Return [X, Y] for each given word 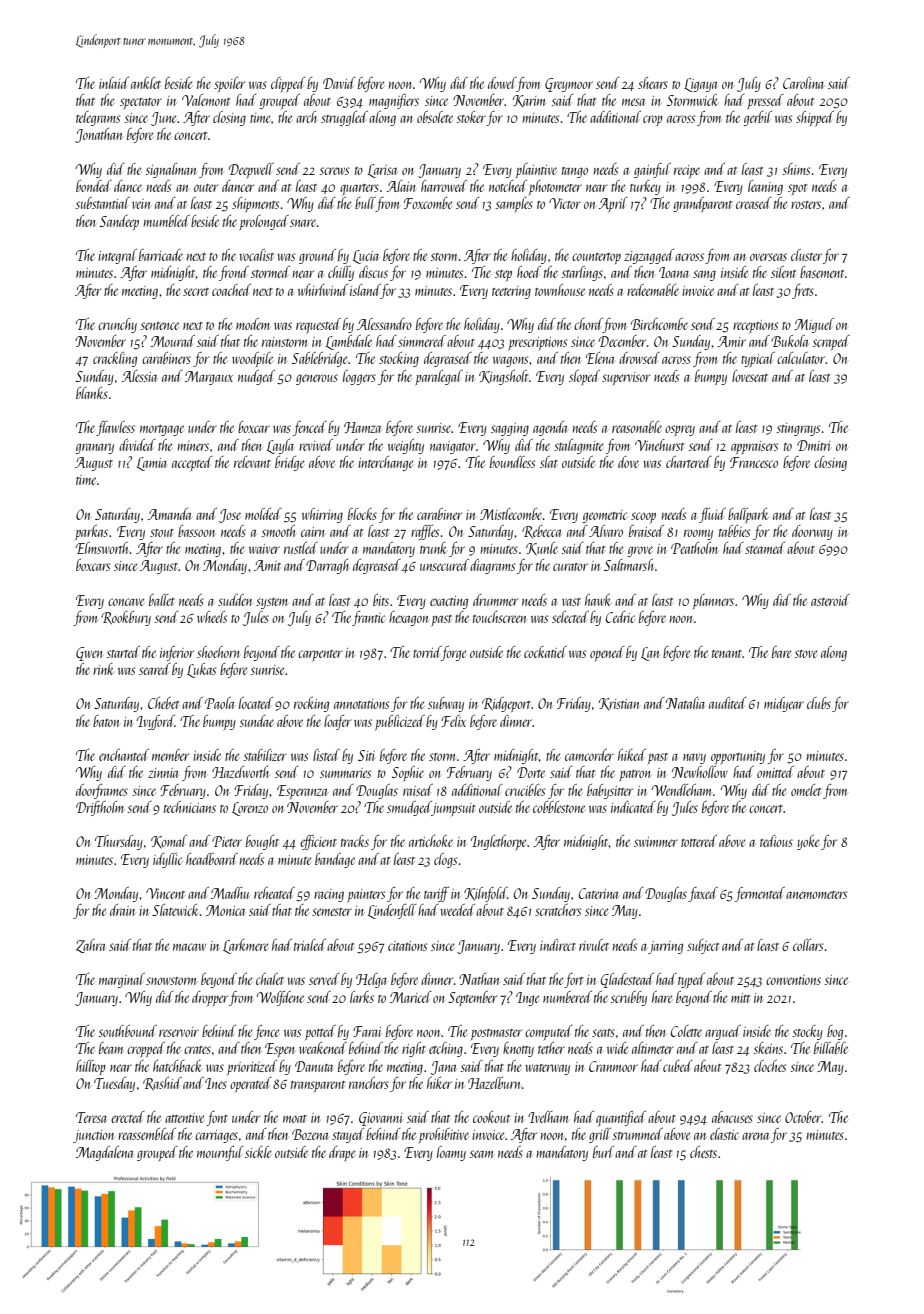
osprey [680, 430]
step [503, 275]
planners [713, 601]
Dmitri [813, 445]
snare [303, 223]
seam [481, 1154]
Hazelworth [240, 772]
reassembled [147, 1134]
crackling [115, 359]
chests [703, 1152]
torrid [427, 652]
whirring [322, 515]
